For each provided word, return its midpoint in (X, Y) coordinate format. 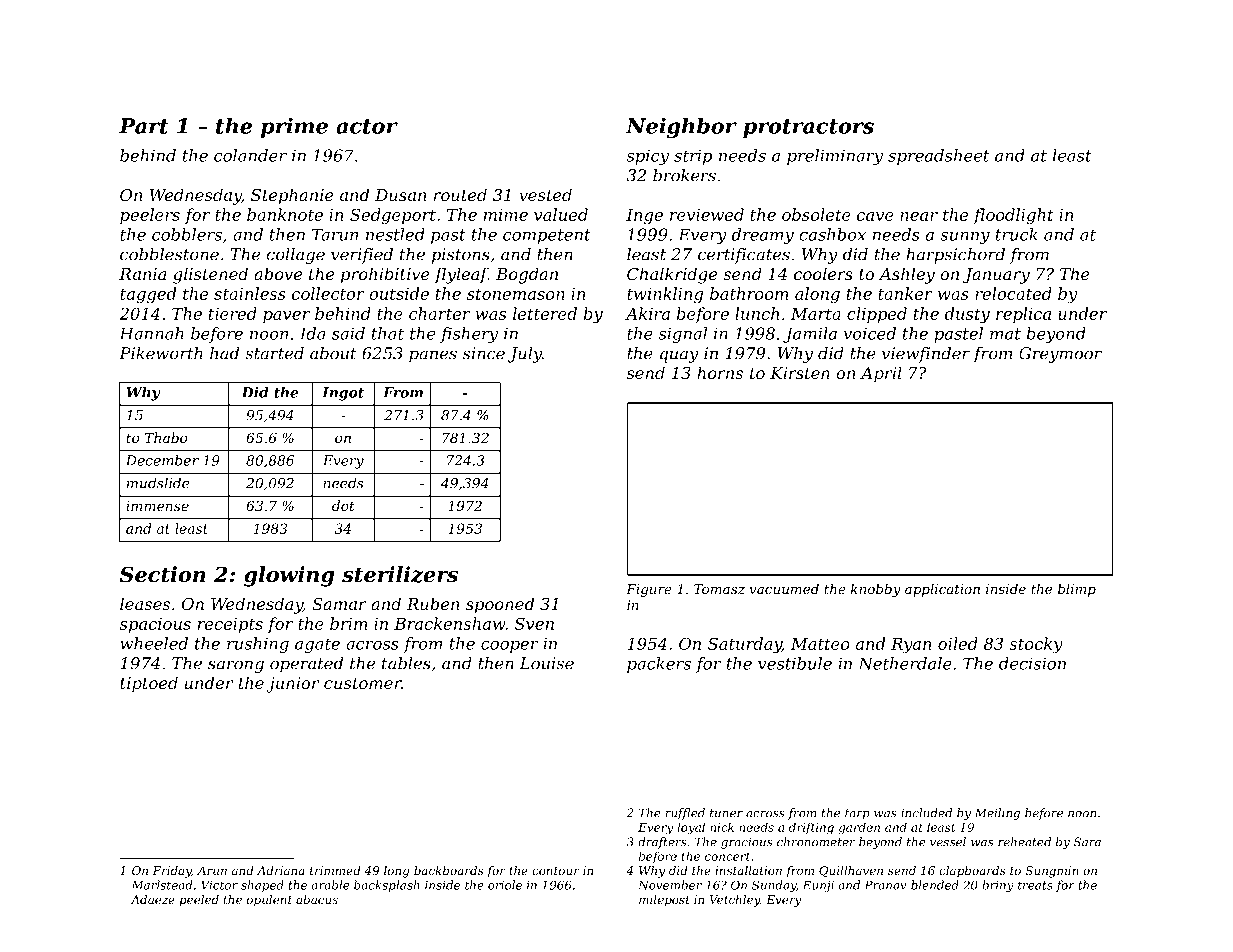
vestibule (795, 663)
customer (363, 683)
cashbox (832, 234)
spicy (648, 157)
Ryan (911, 646)
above (278, 273)
